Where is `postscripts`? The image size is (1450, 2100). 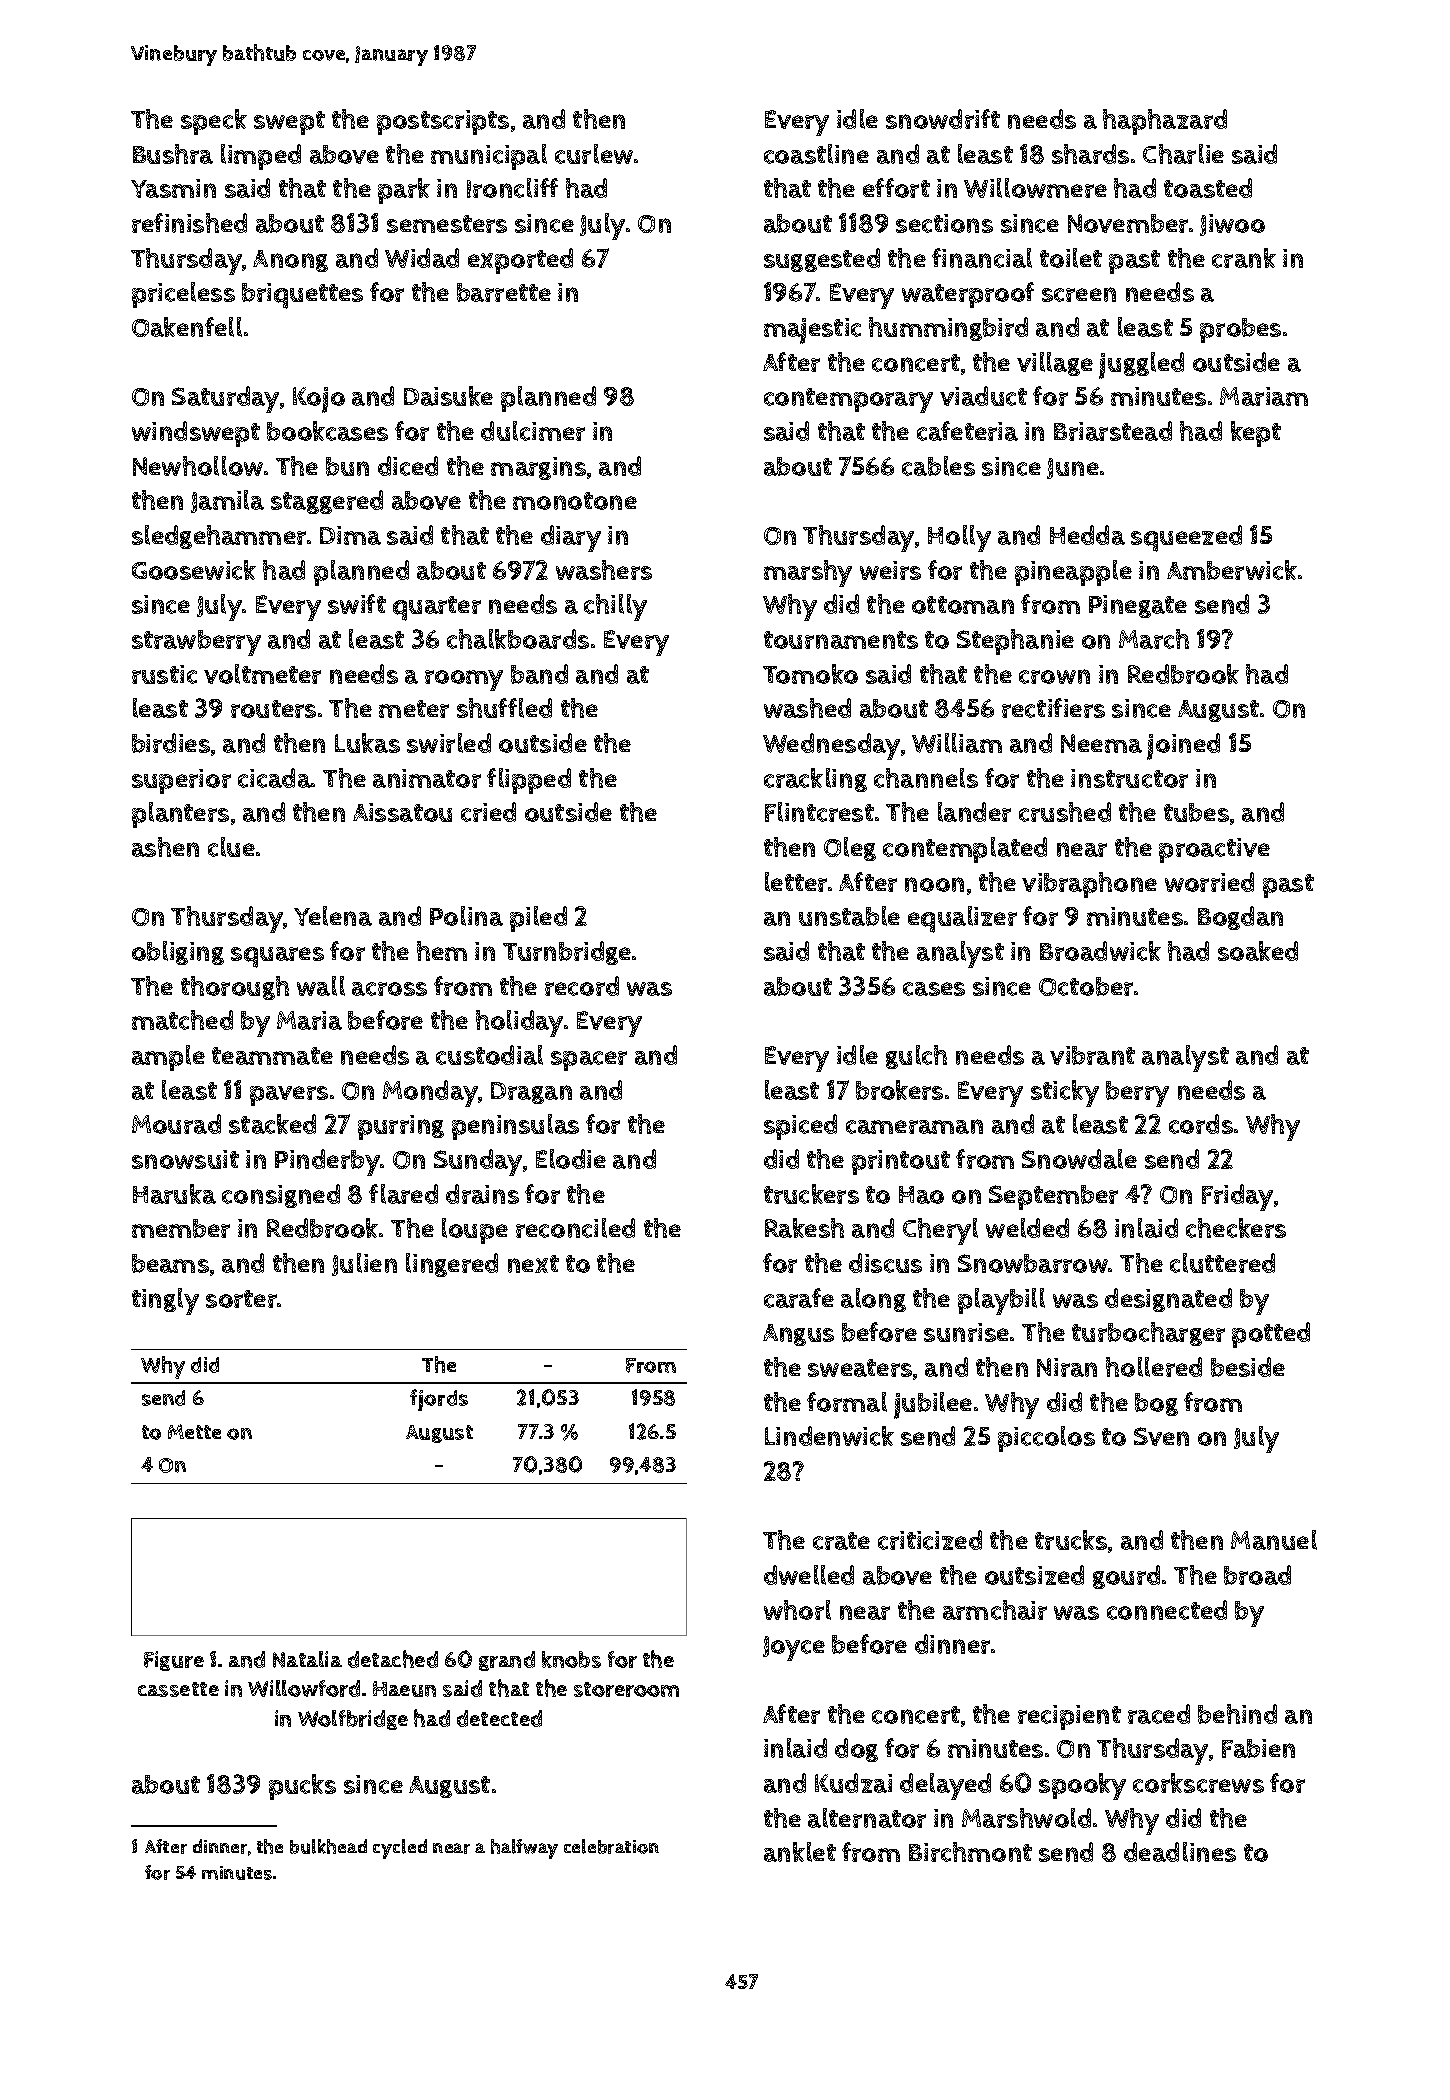
postscripts is located at coordinates (443, 122).
